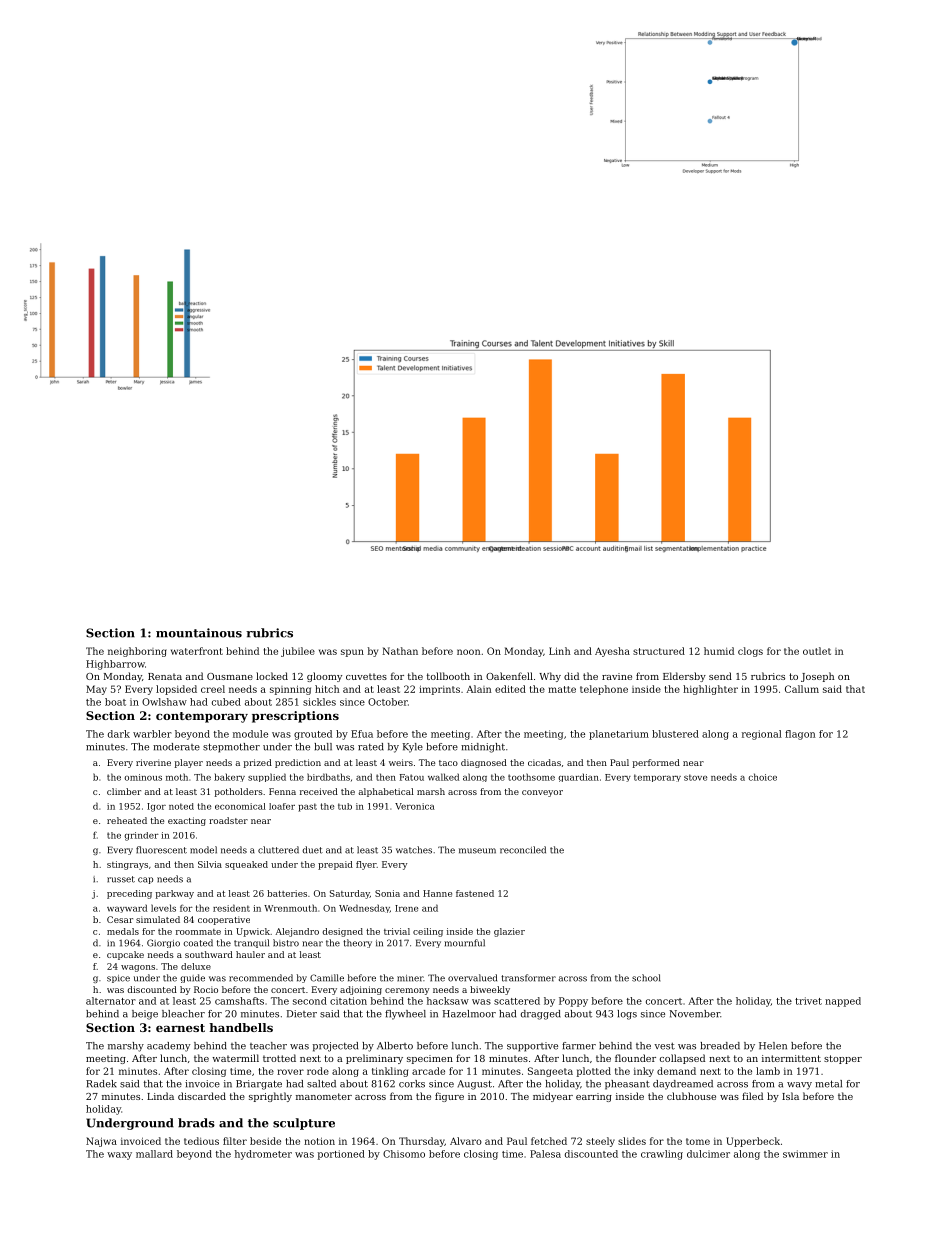 Image resolution: width=952 pixels, height=1233 pixels. I want to click on glazier, so click(509, 932).
